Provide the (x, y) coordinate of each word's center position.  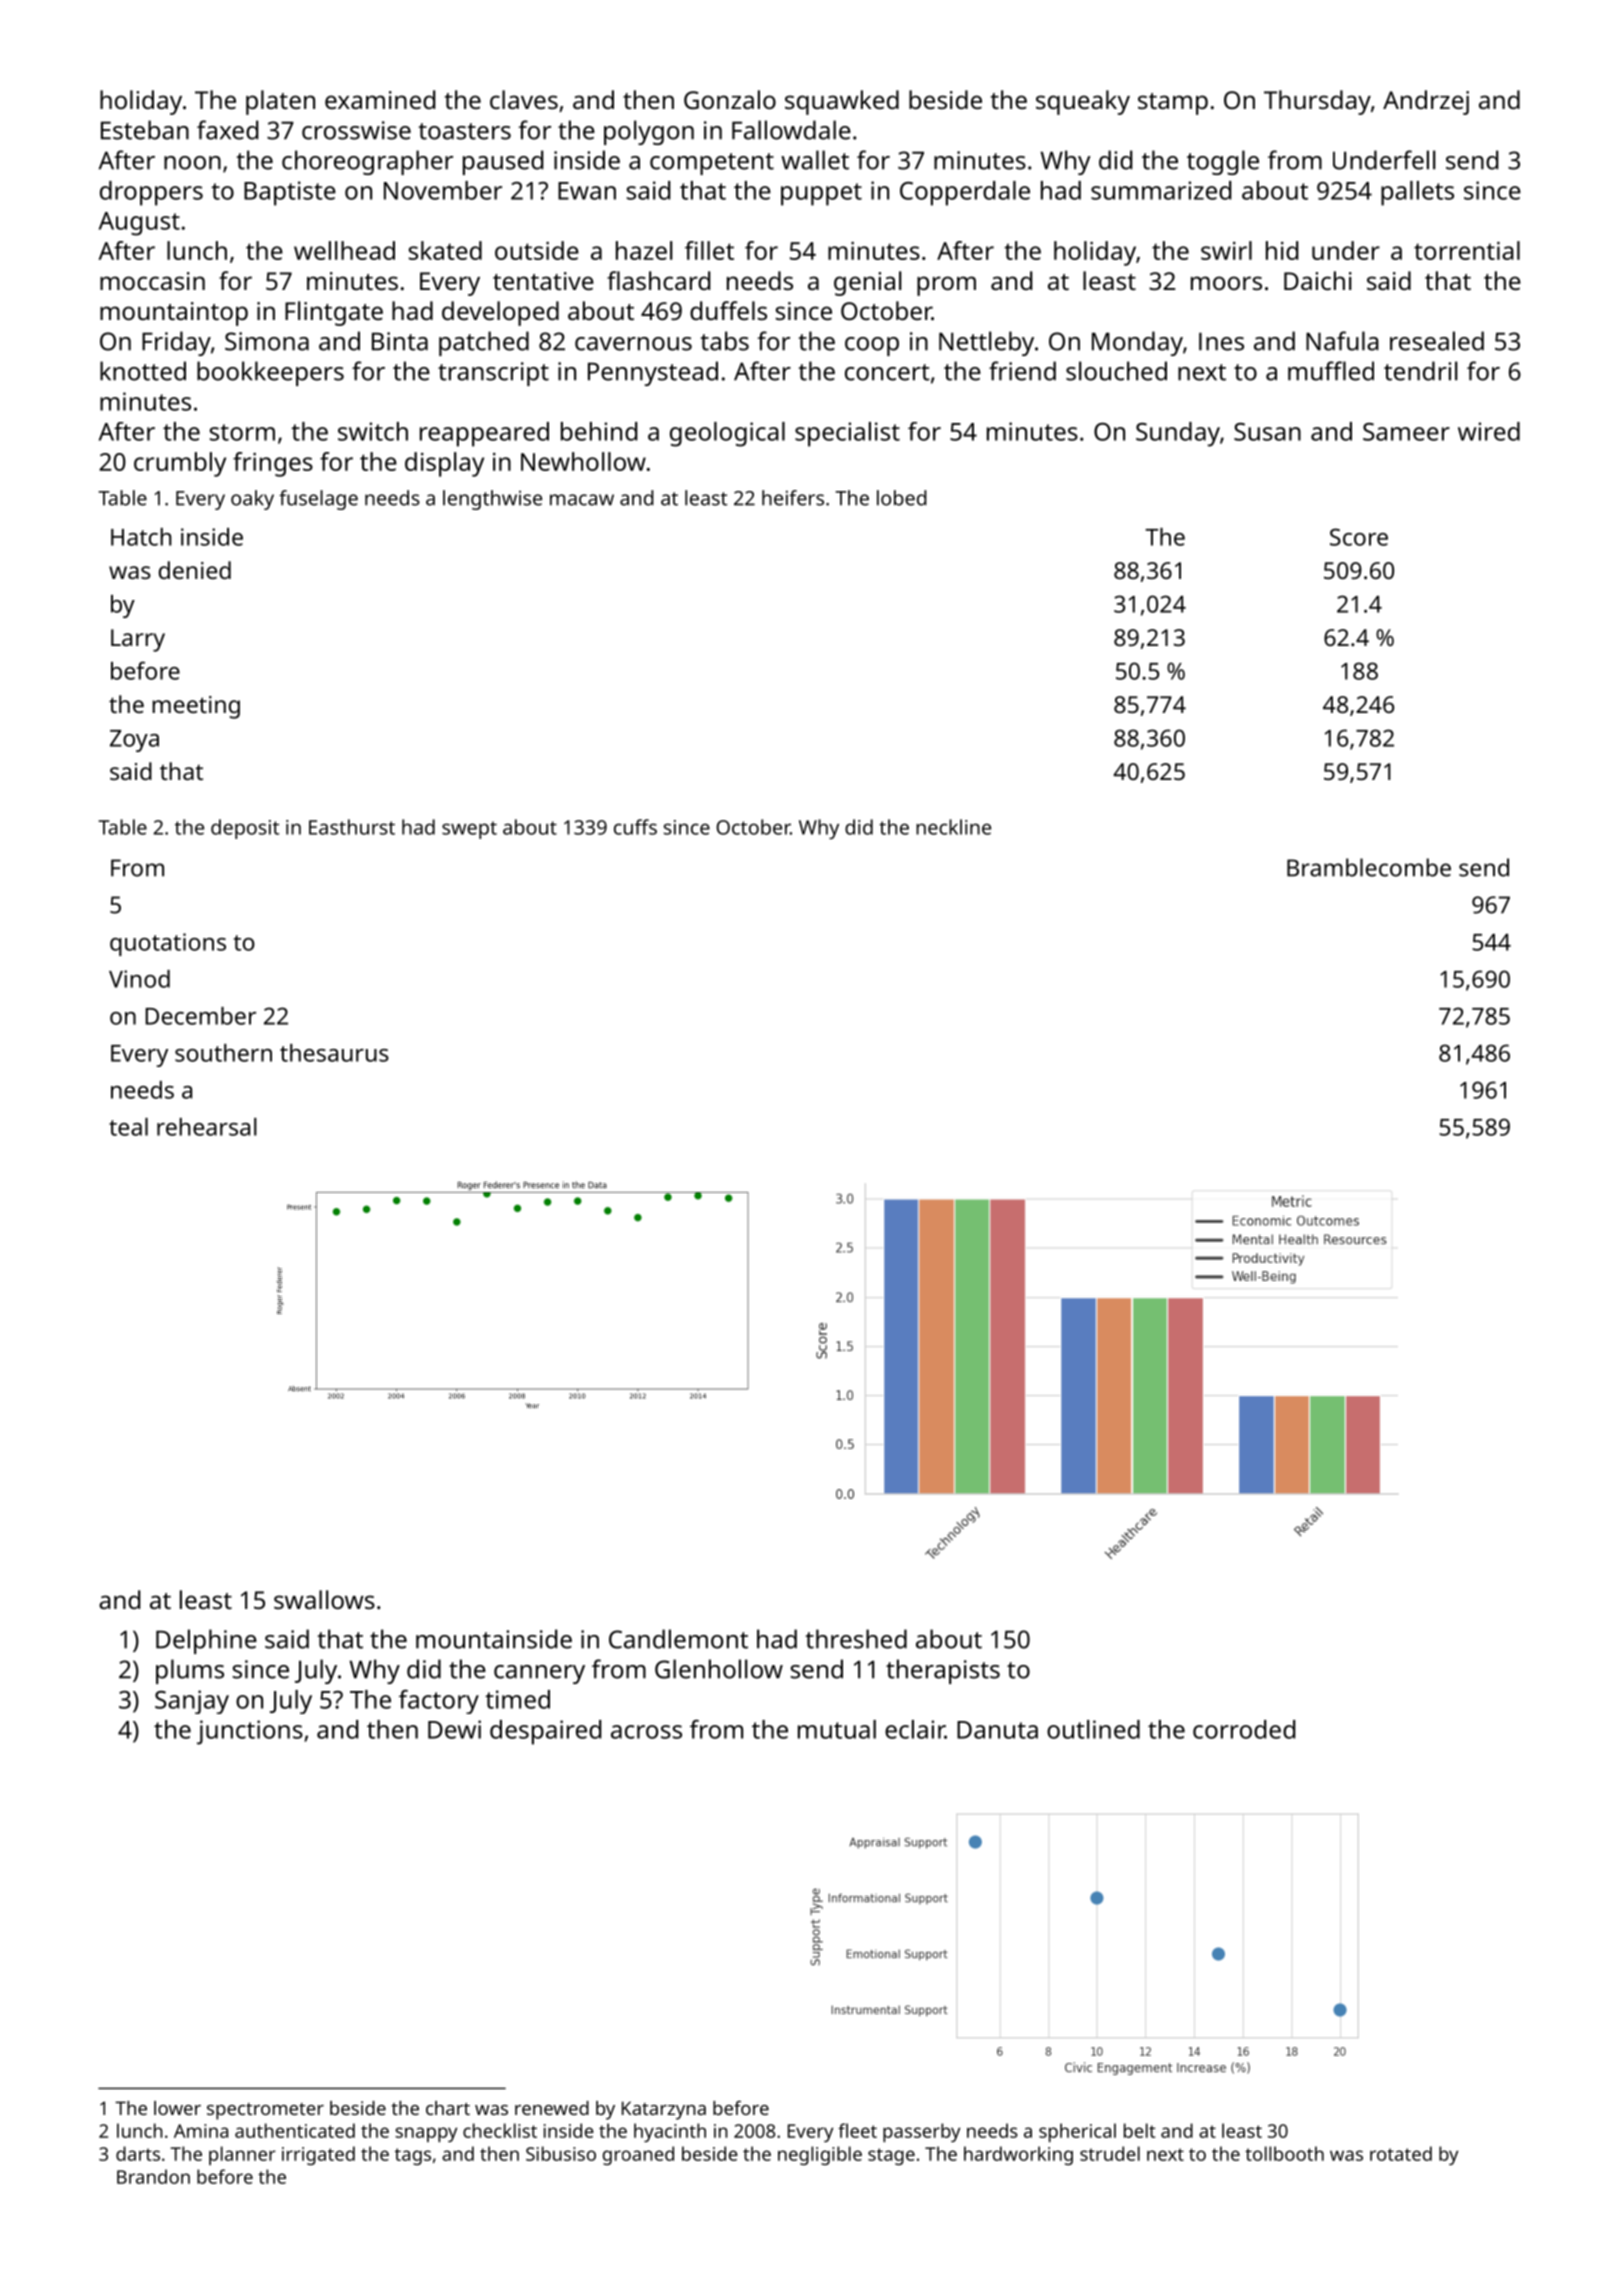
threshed (856, 1639)
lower (177, 2108)
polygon (649, 132)
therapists (943, 1671)
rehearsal (207, 1127)
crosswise (356, 130)
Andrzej (1426, 102)
